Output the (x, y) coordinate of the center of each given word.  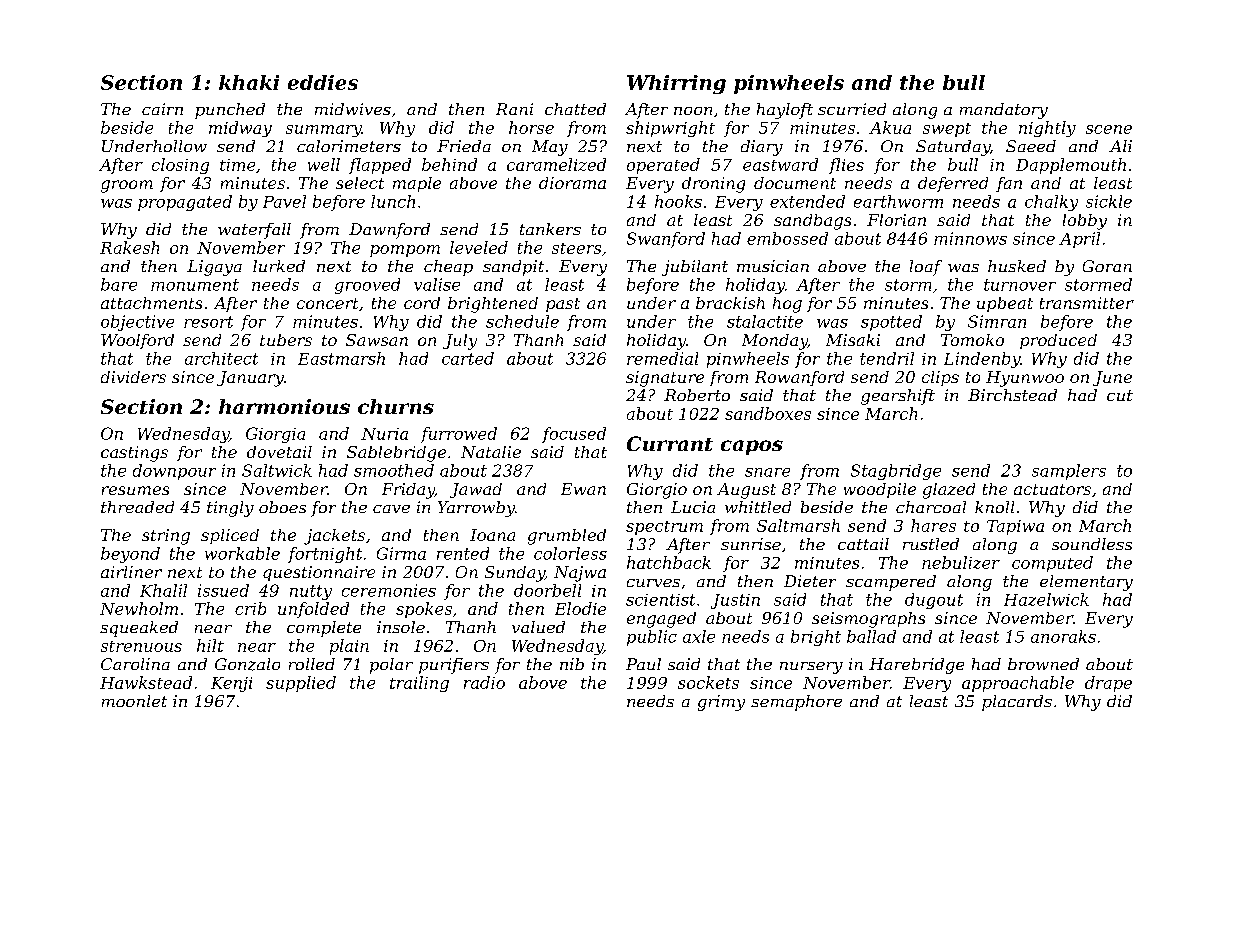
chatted (575, 109)
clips (940, 378)
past (563, 305)
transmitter (1087, 303)
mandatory (1004, 111)
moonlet (134, 701)
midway (240, 129)
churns (396, 406)
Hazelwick (1046, 599)
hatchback (669, 562)
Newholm (139, 608)
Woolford (137, 341)
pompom (405, 251)
